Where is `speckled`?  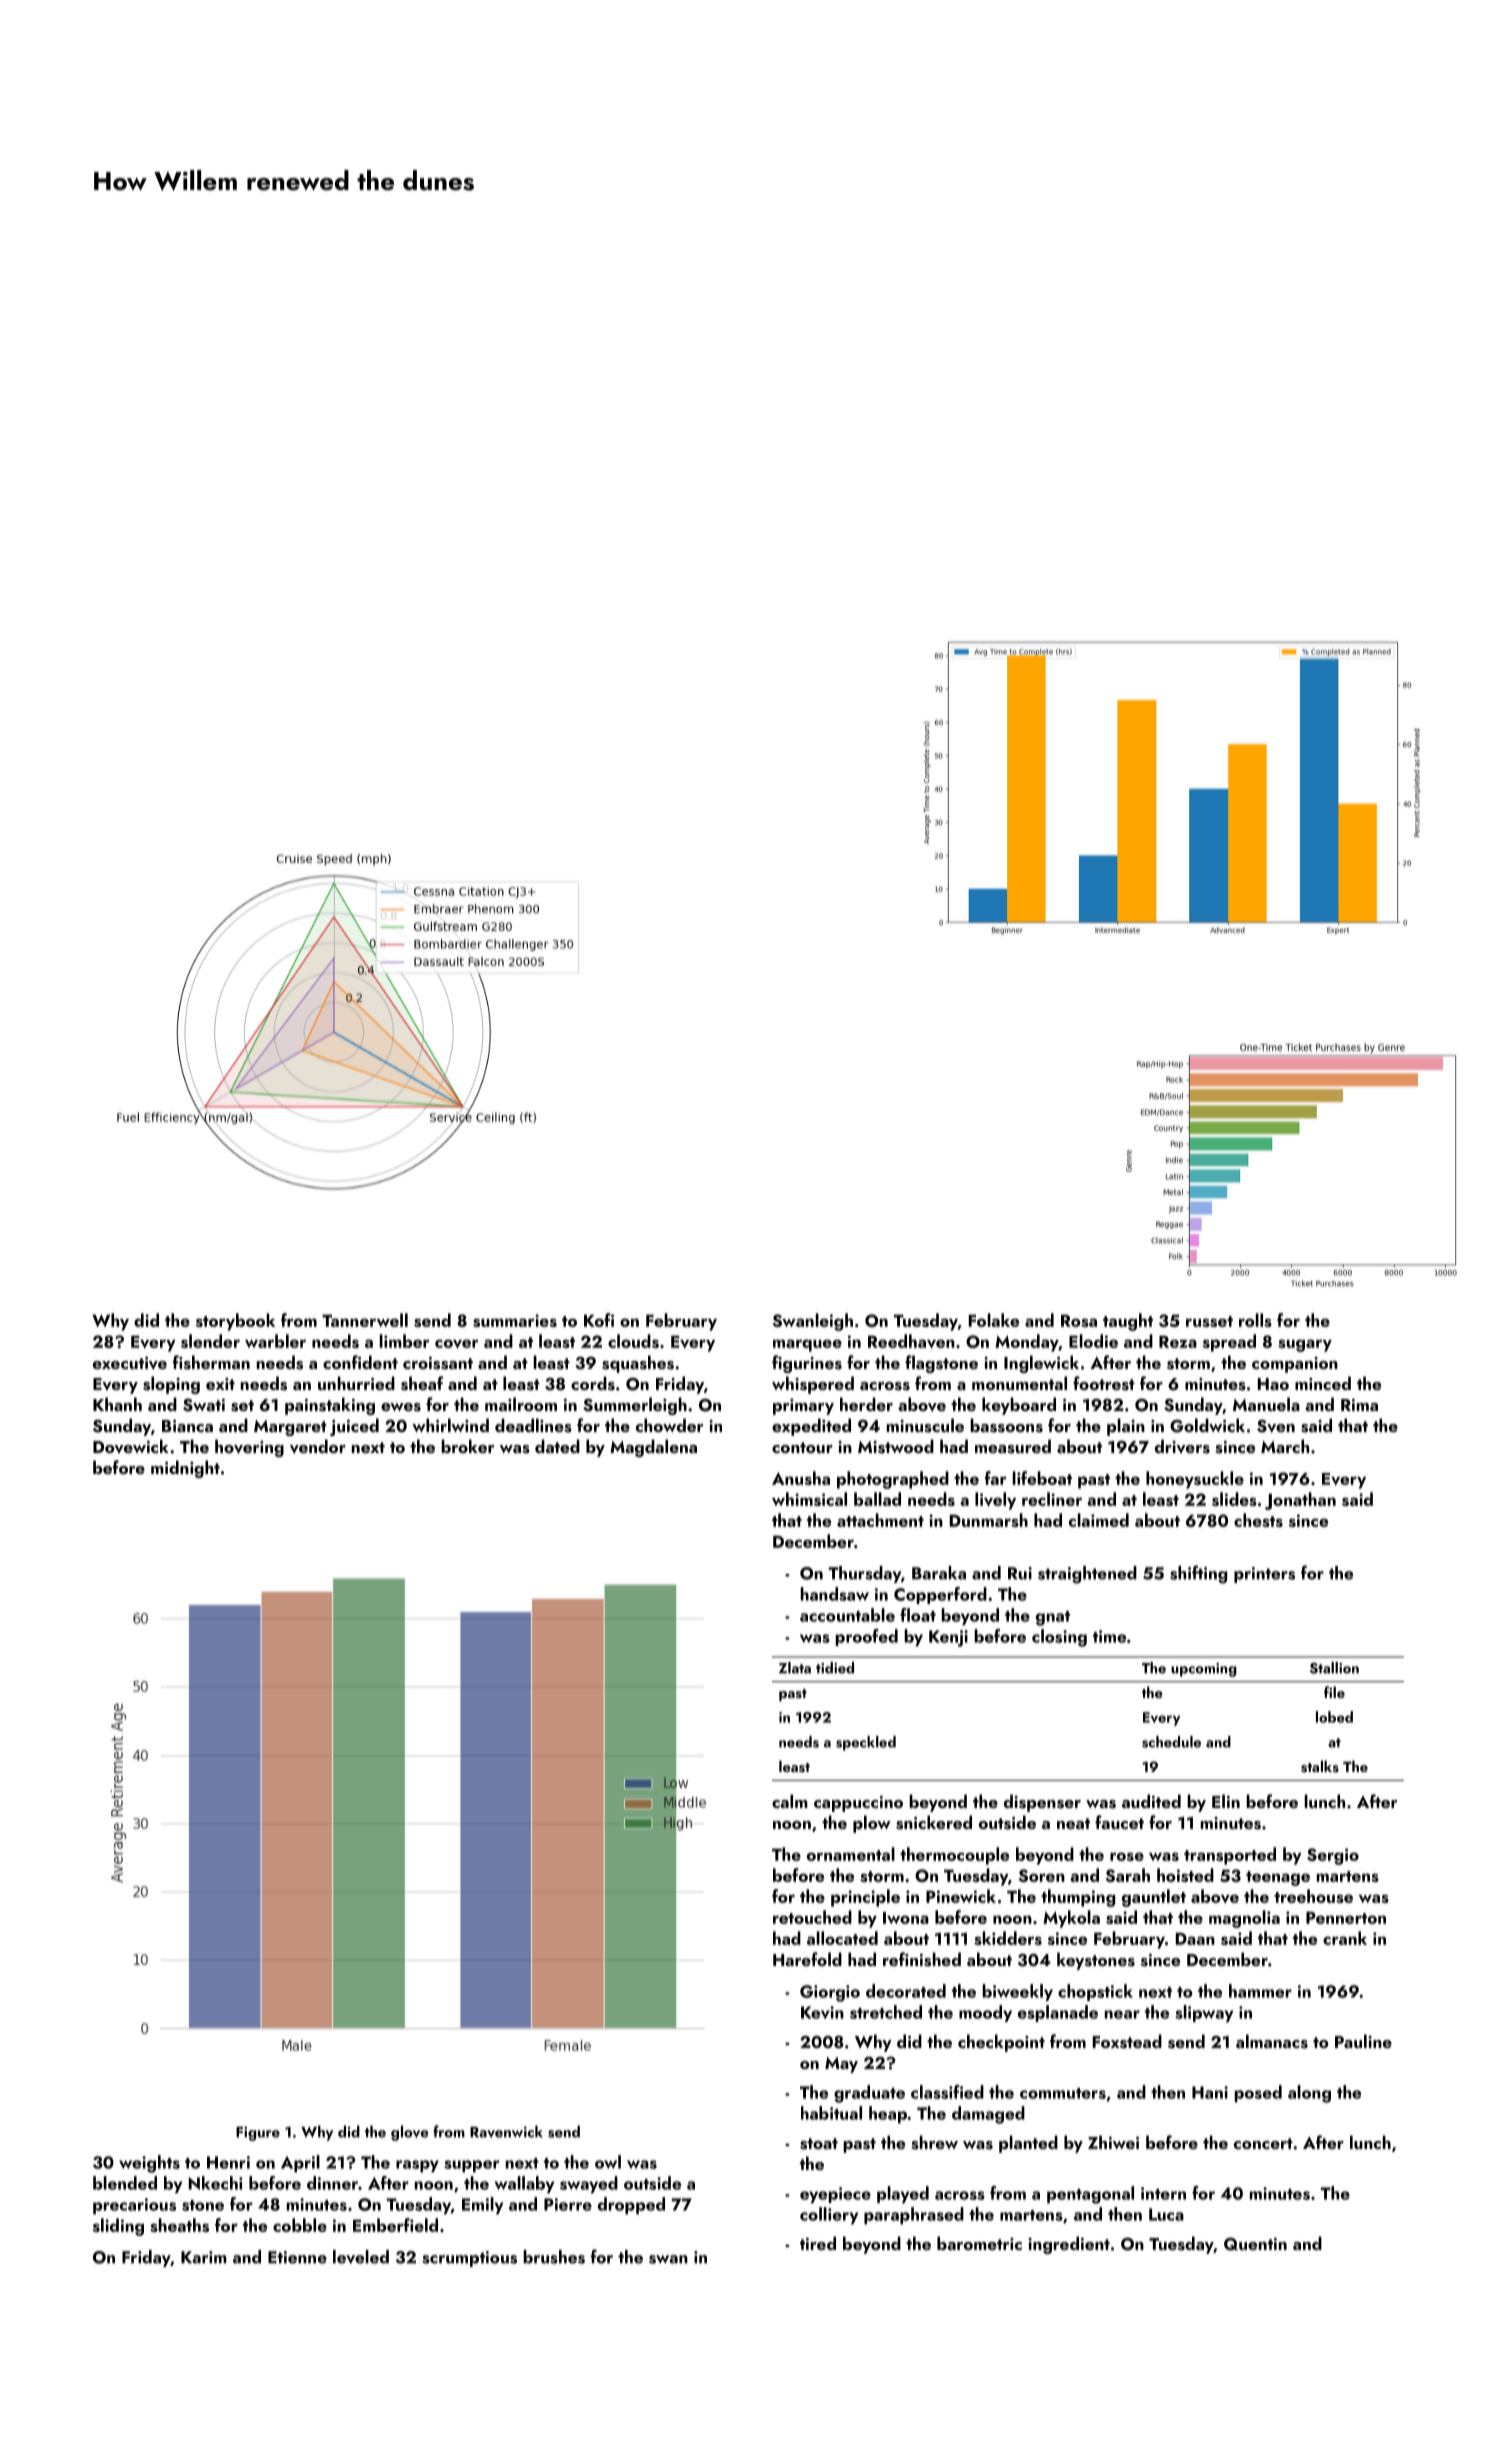
speckled is located at coordinates (866, 1743).
